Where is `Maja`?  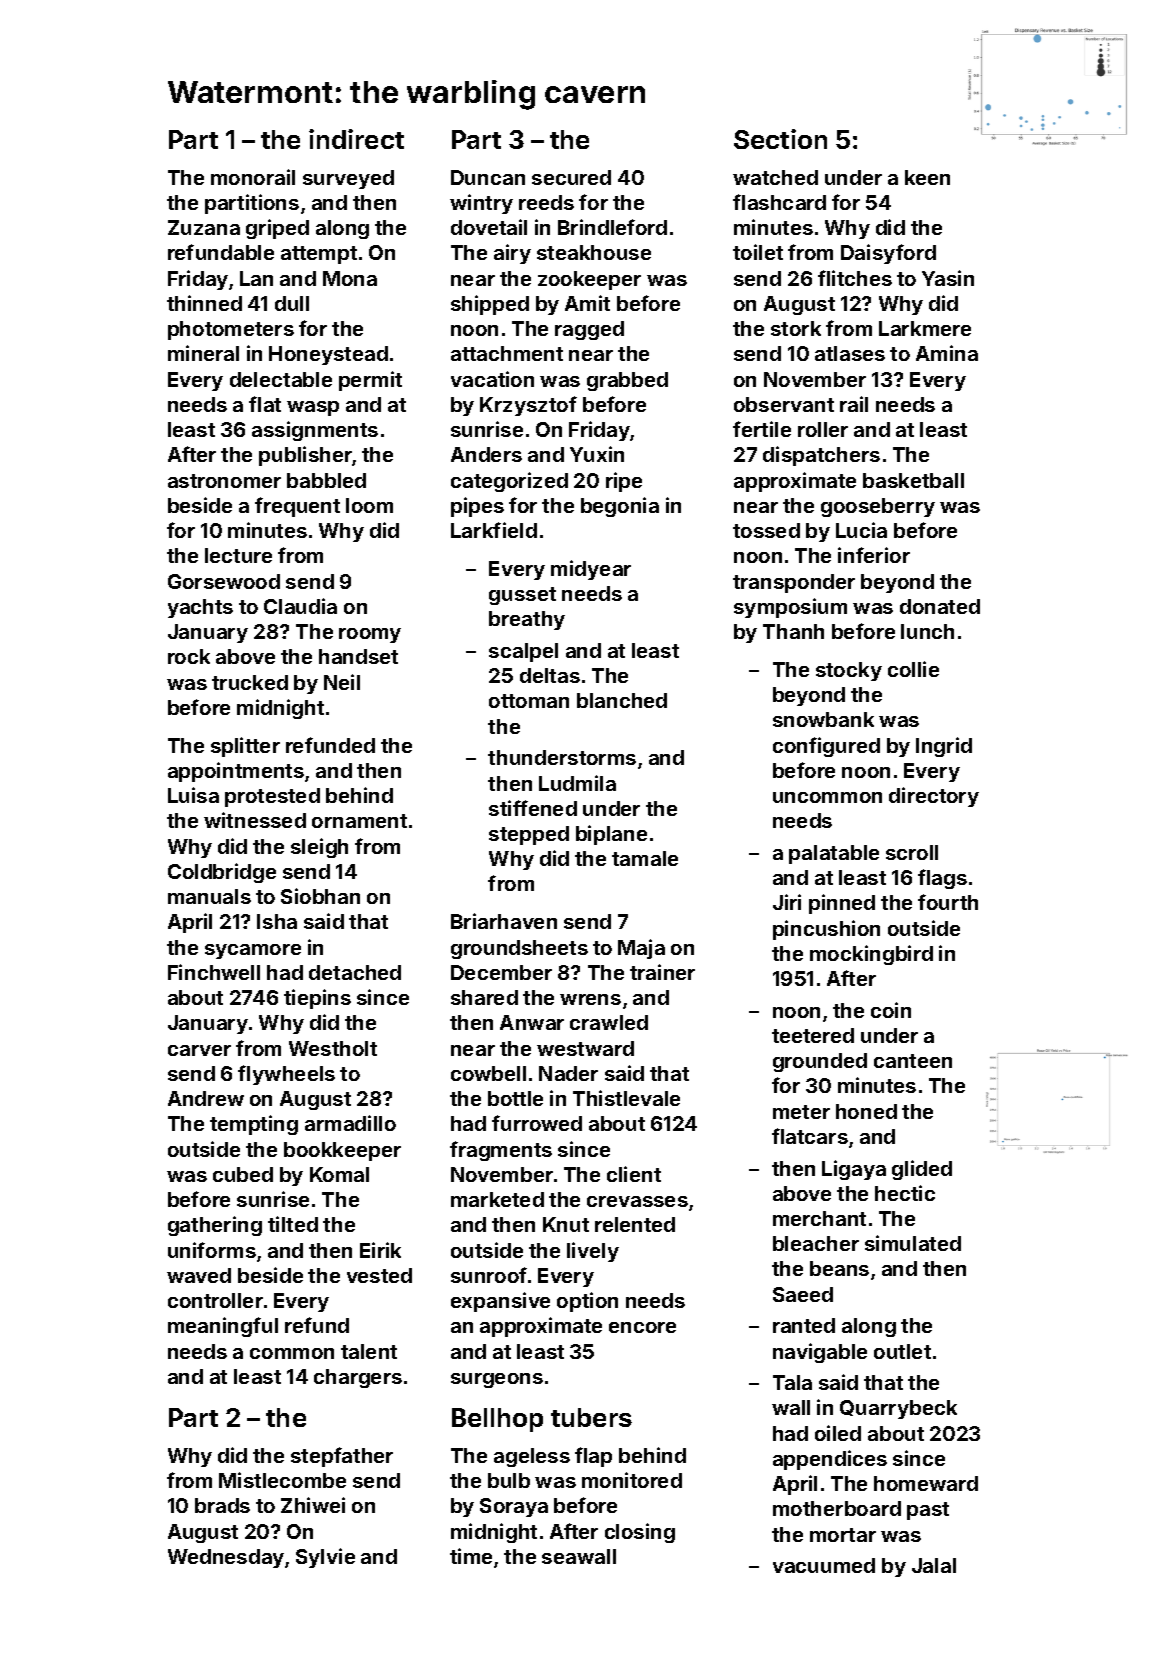 Maja is located at coordinates (641, 949).
